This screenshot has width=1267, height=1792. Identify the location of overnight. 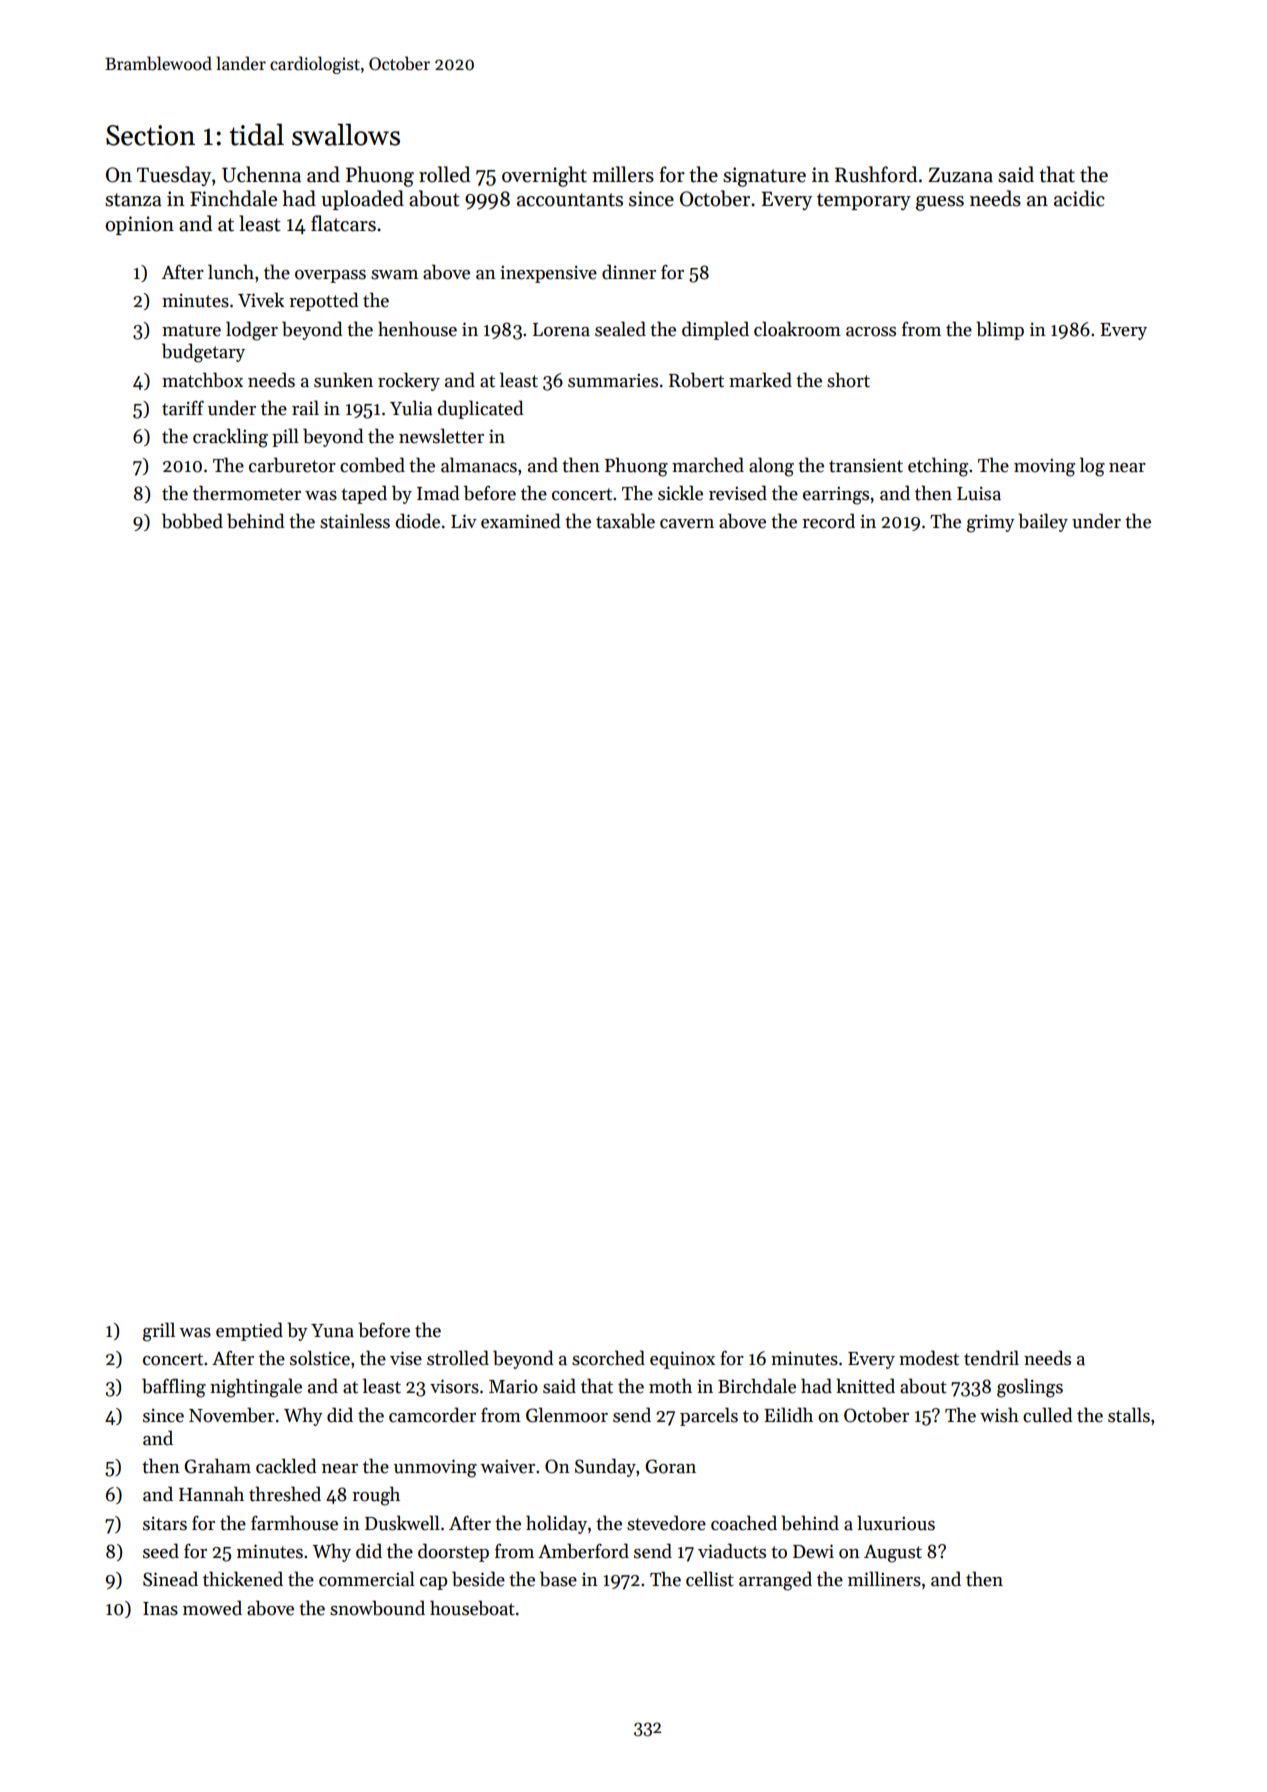
(544, 176).
